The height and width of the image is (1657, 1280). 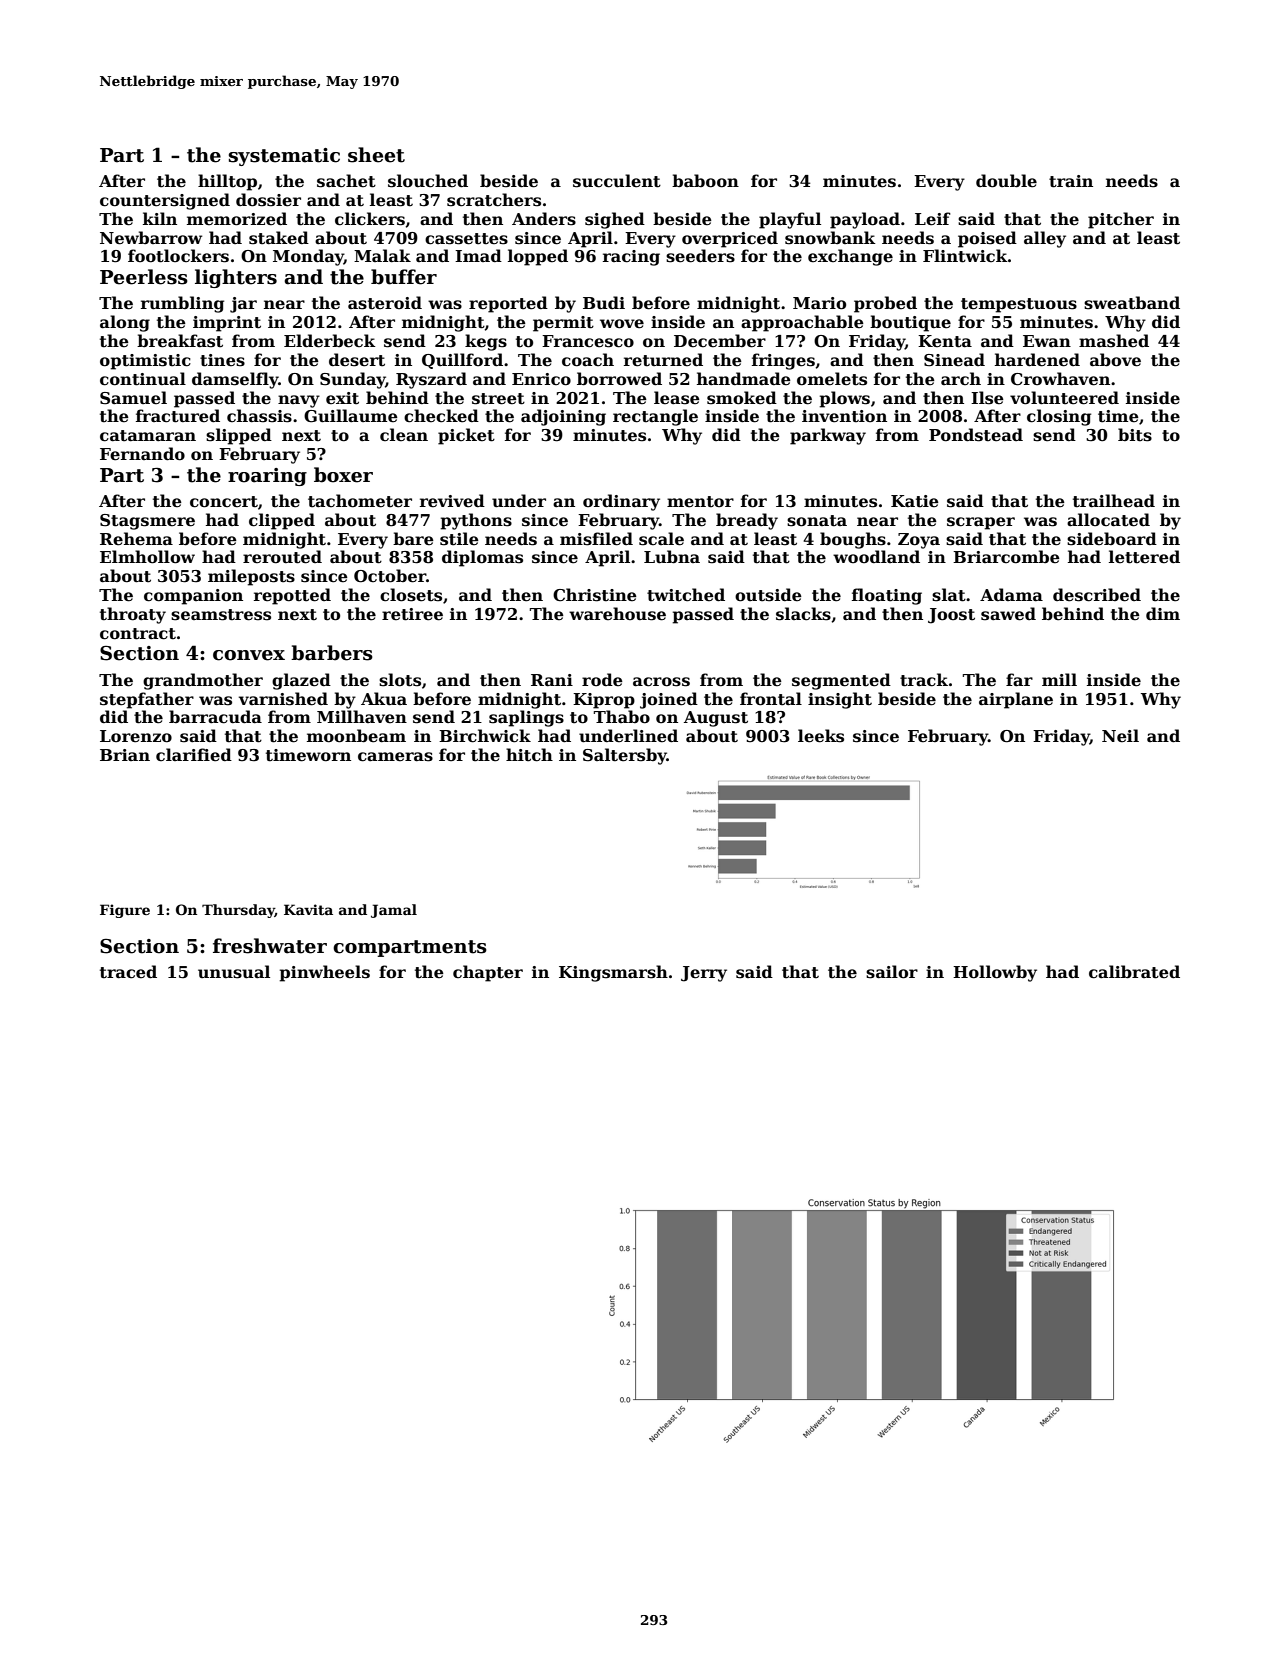 What do you see at coordinates (125, 755) in the image?
I see `Brian` at bounding box center [125, 755].
